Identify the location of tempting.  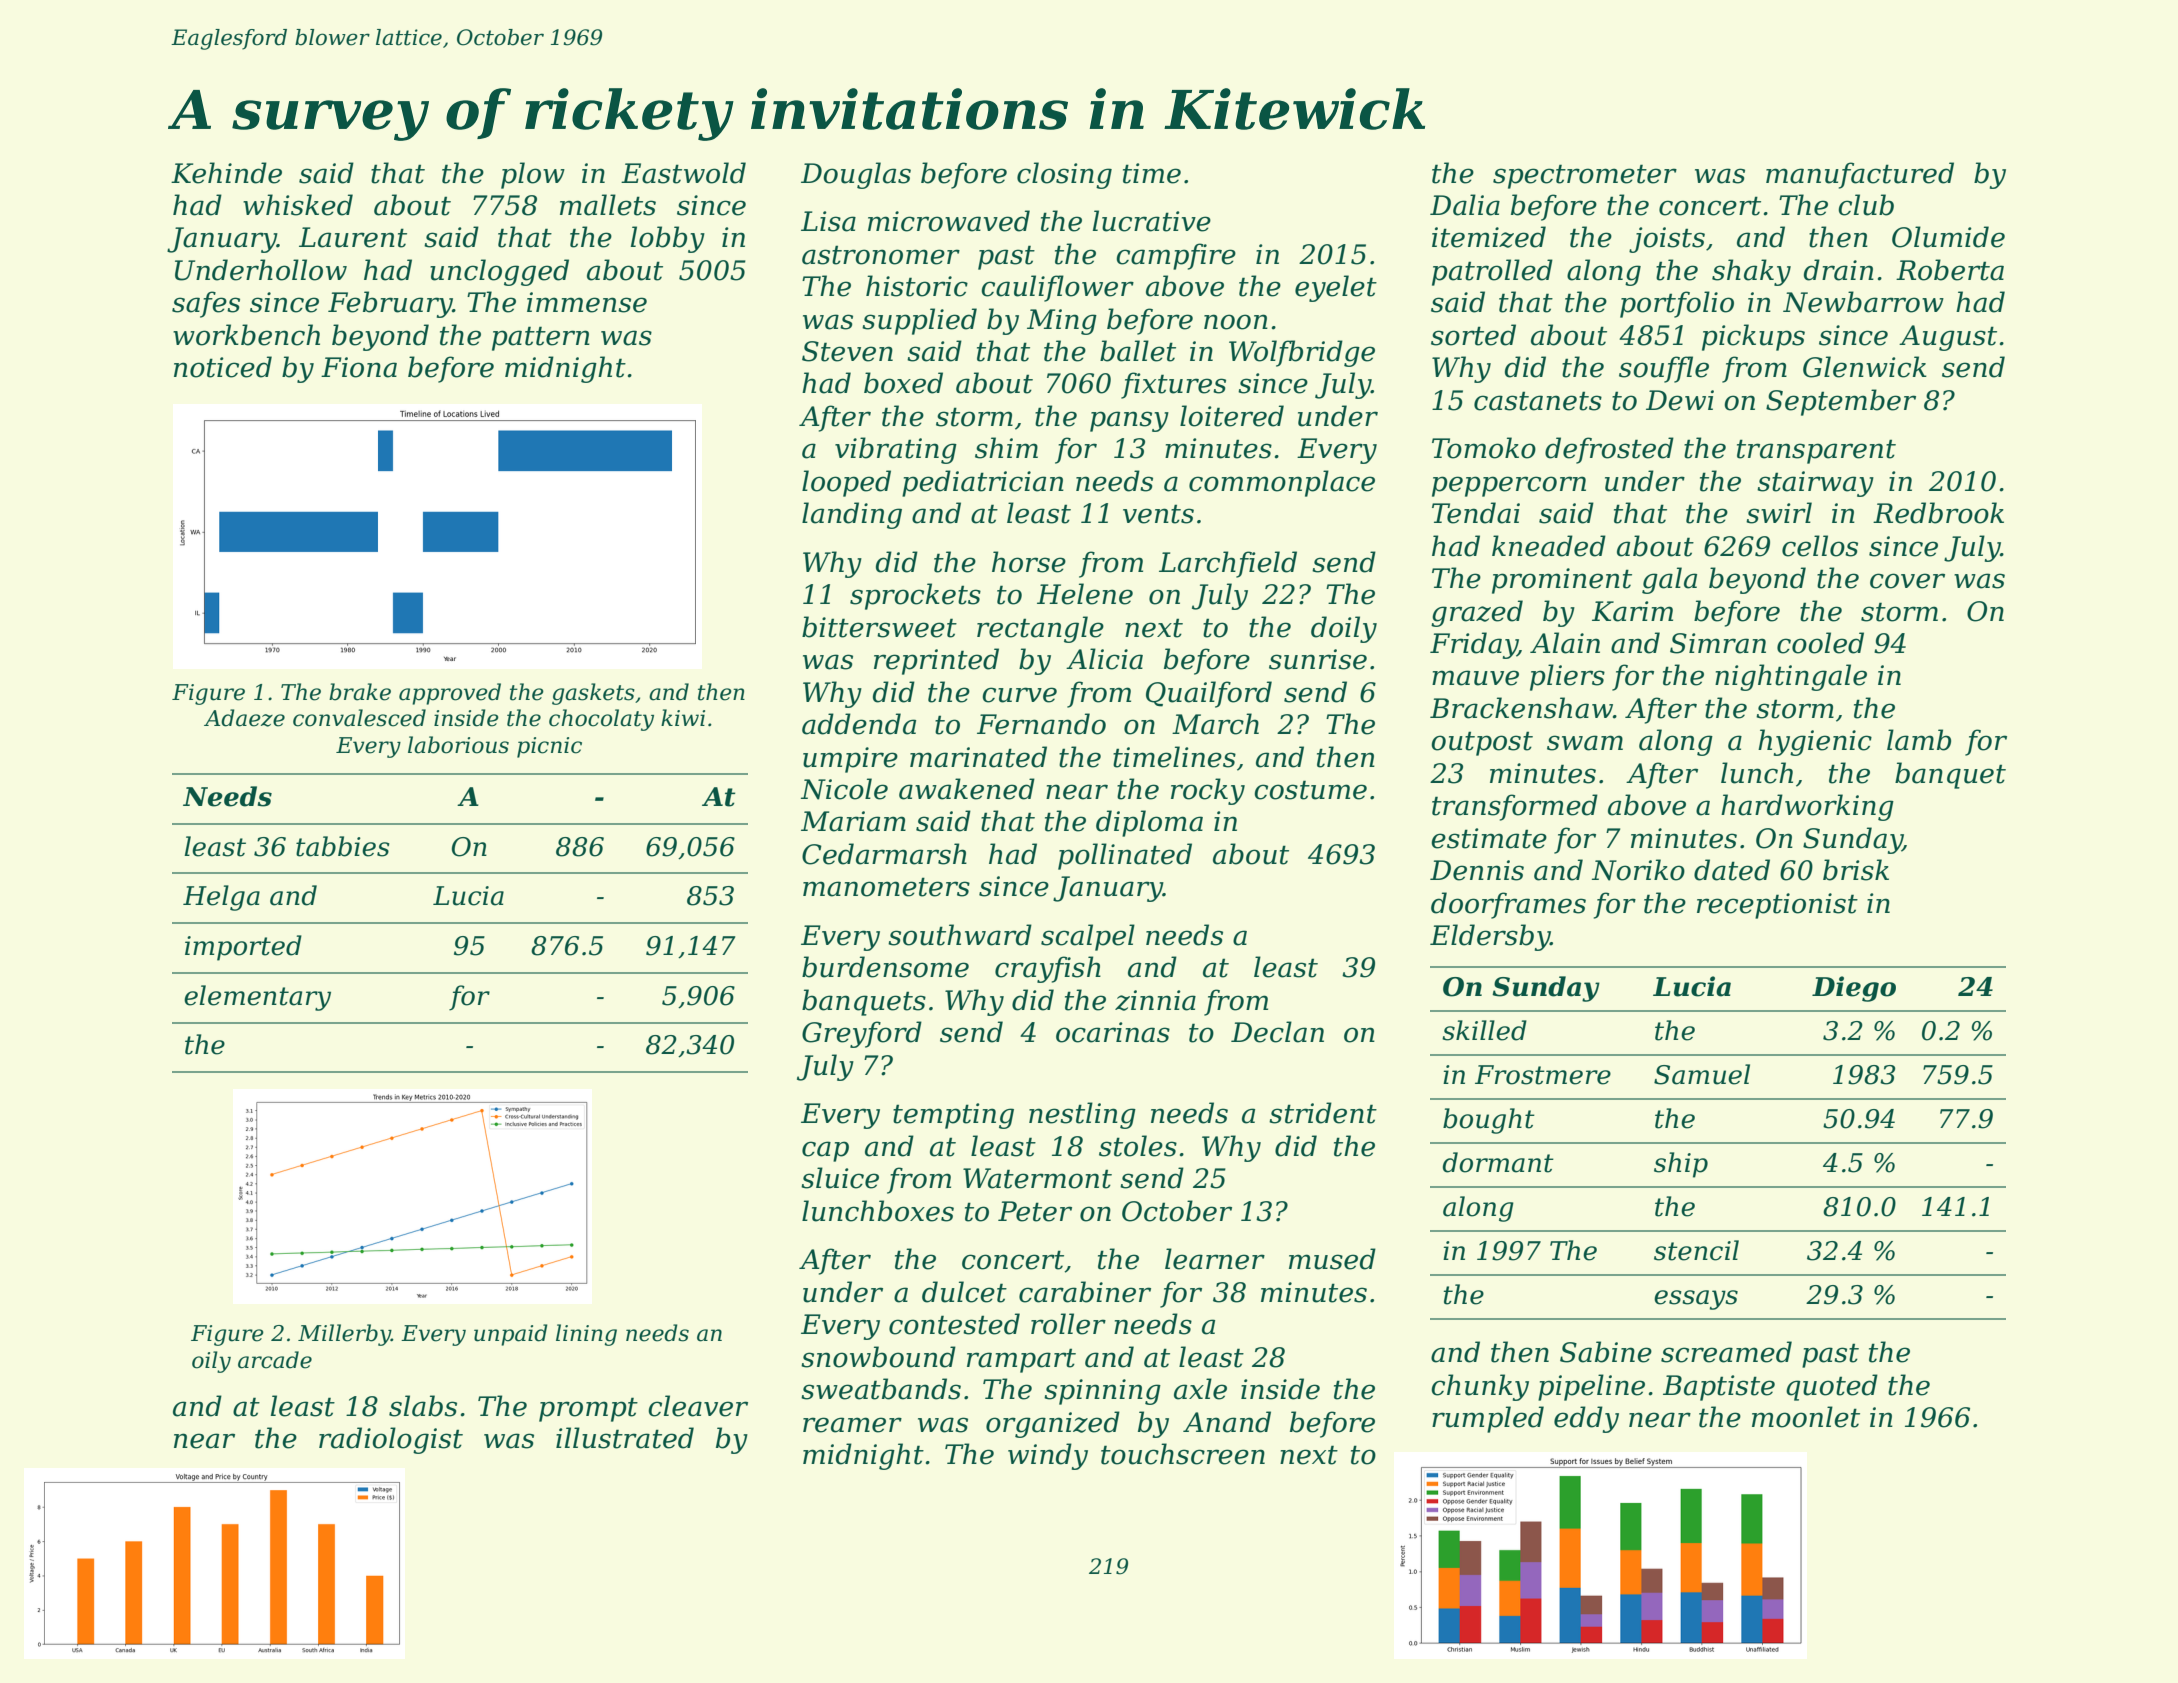
(953, 1116).
